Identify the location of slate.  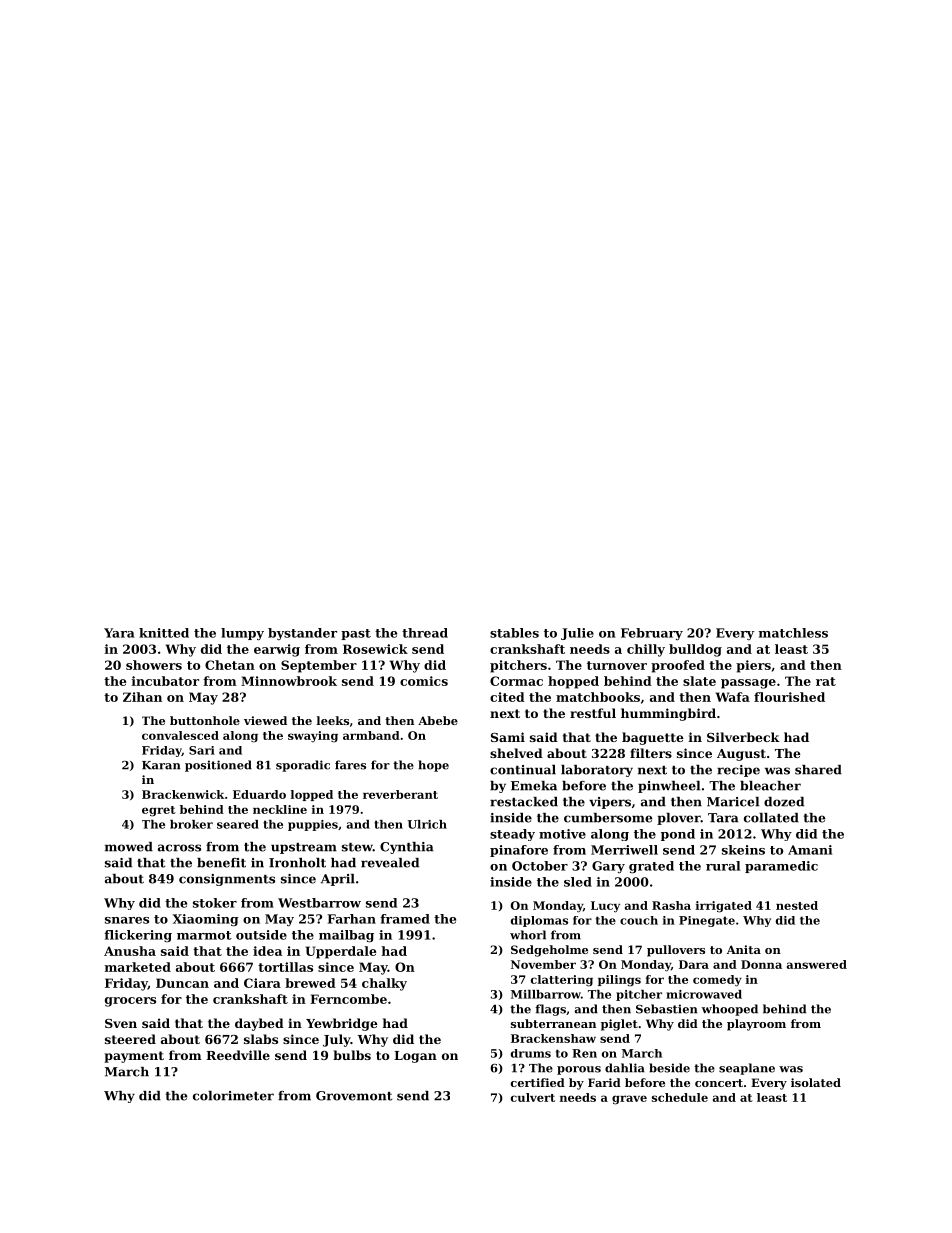
(699, 681).
